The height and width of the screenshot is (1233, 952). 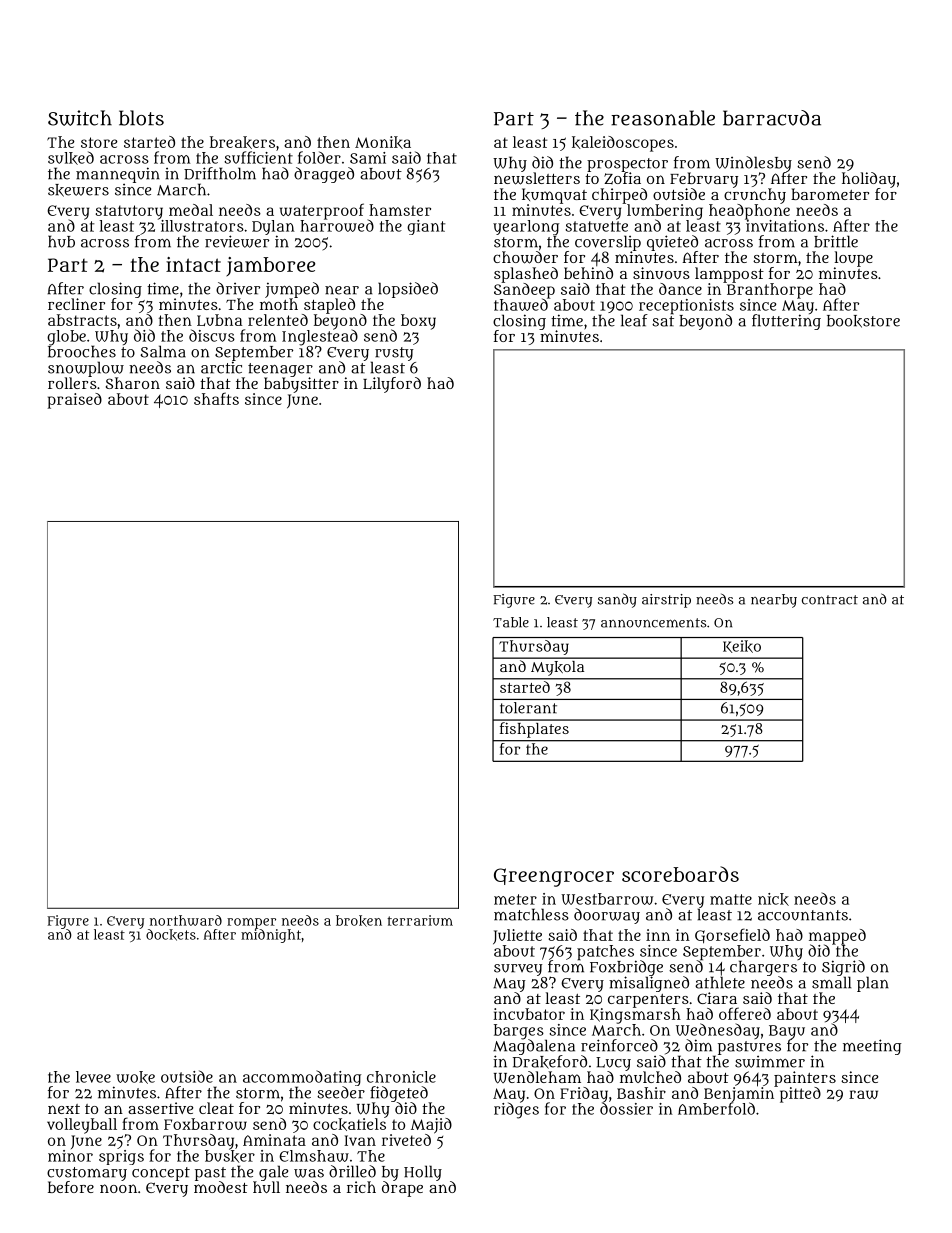 What do you see at coordinates (171, 935) in the screenshot?
I see `dockets` at bounding box center [171, 935].
